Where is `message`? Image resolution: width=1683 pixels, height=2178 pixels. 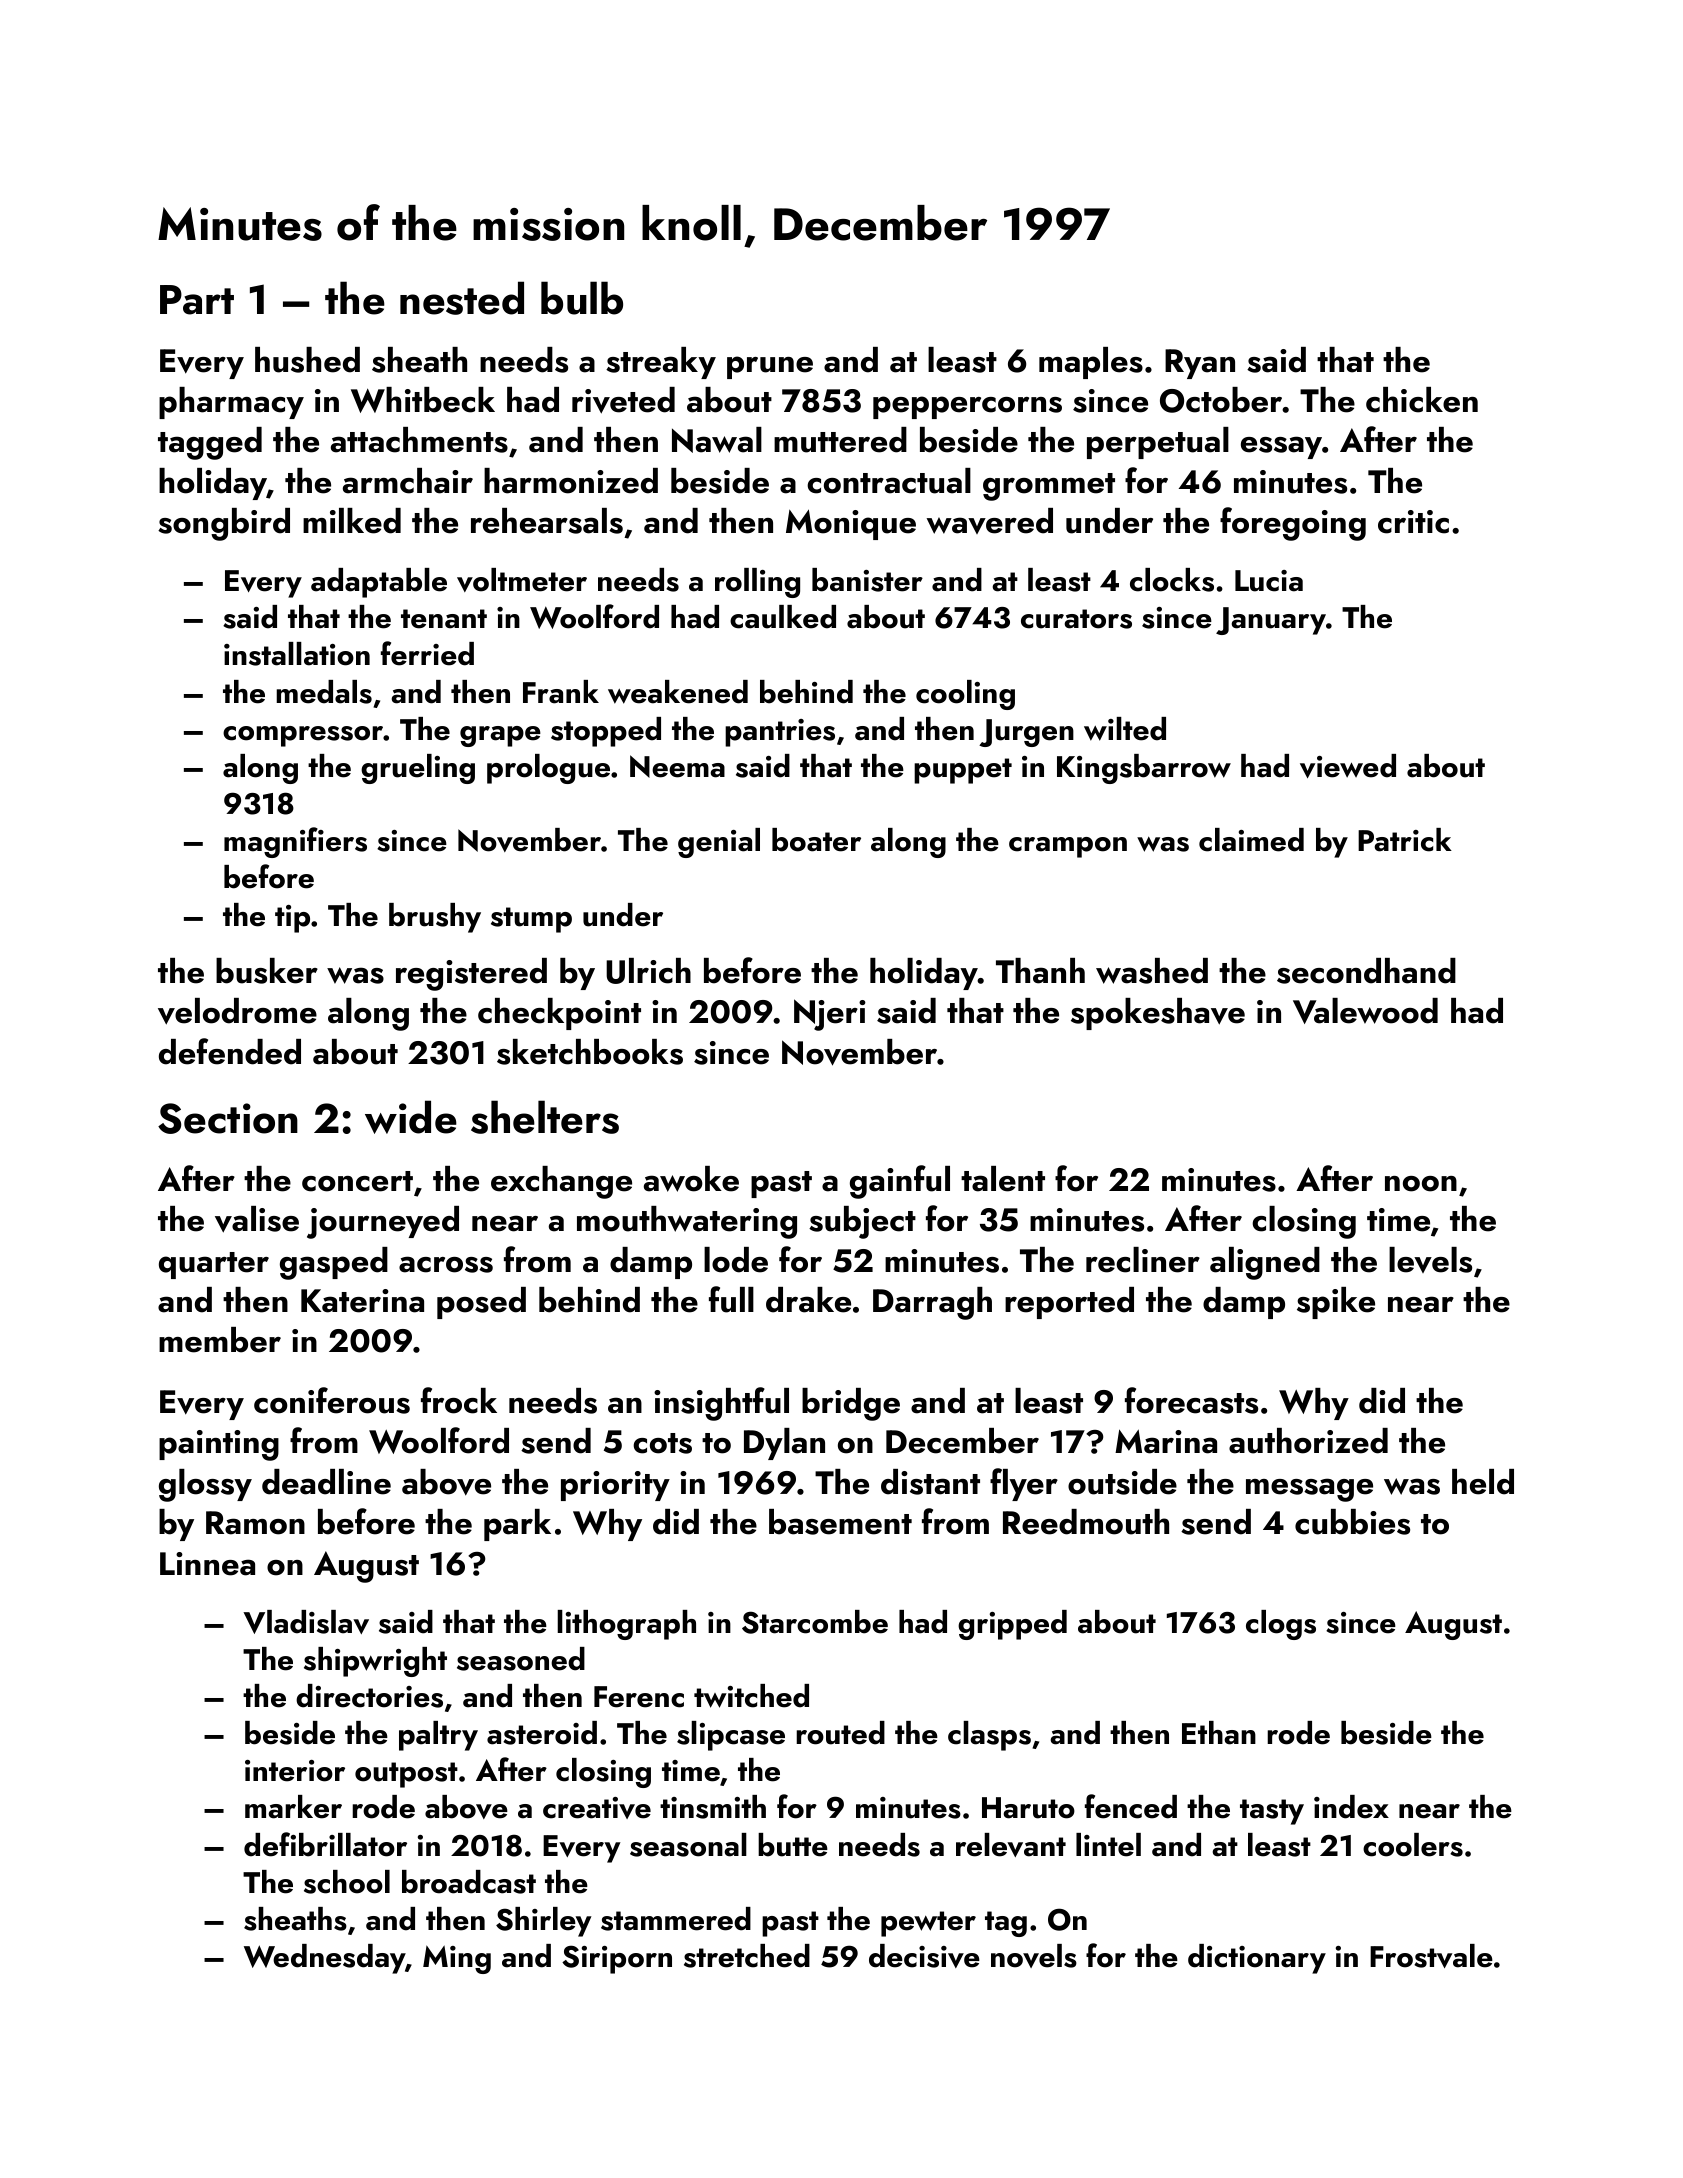
message is located at coordinates (1309, 1490).
